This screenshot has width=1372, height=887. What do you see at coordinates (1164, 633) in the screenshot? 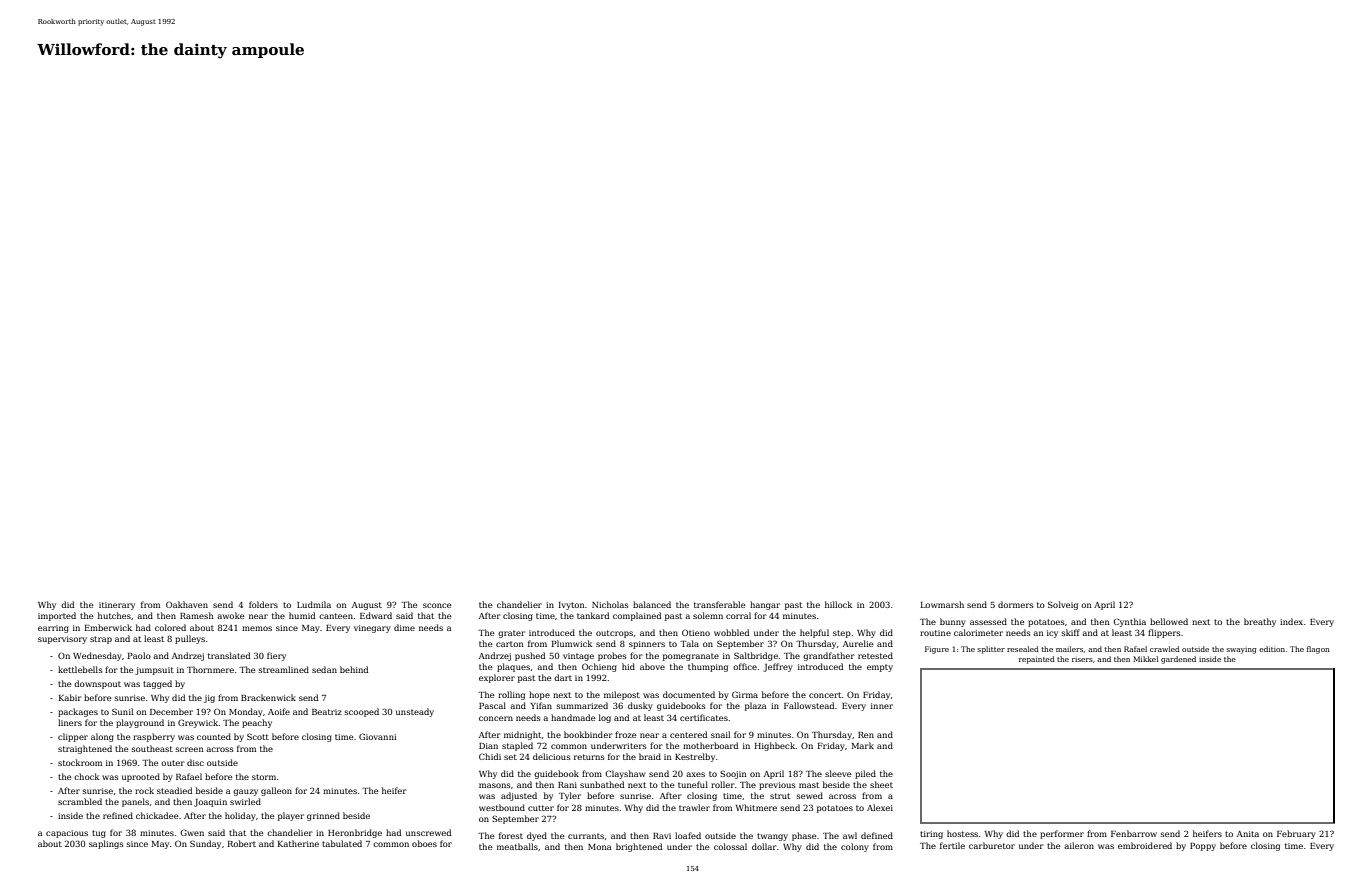
I see `flippers` at bounding box center [1164, 633].
